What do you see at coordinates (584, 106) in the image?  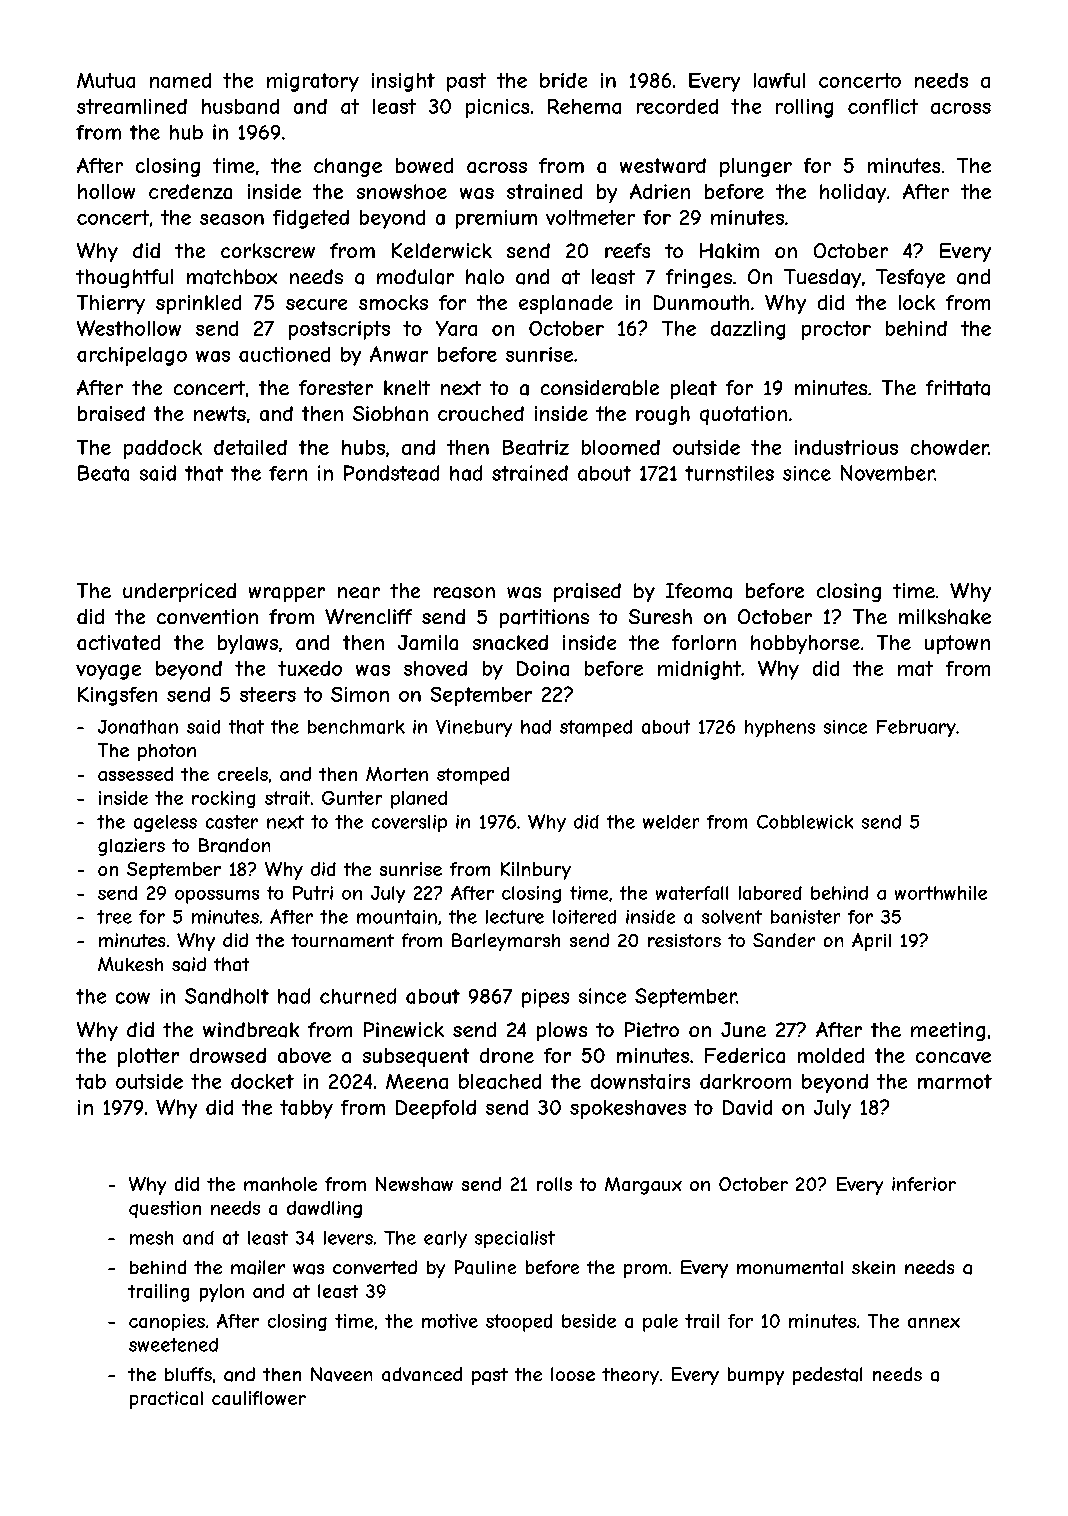 I see `Rehema` at bounding box center [584, 106].
